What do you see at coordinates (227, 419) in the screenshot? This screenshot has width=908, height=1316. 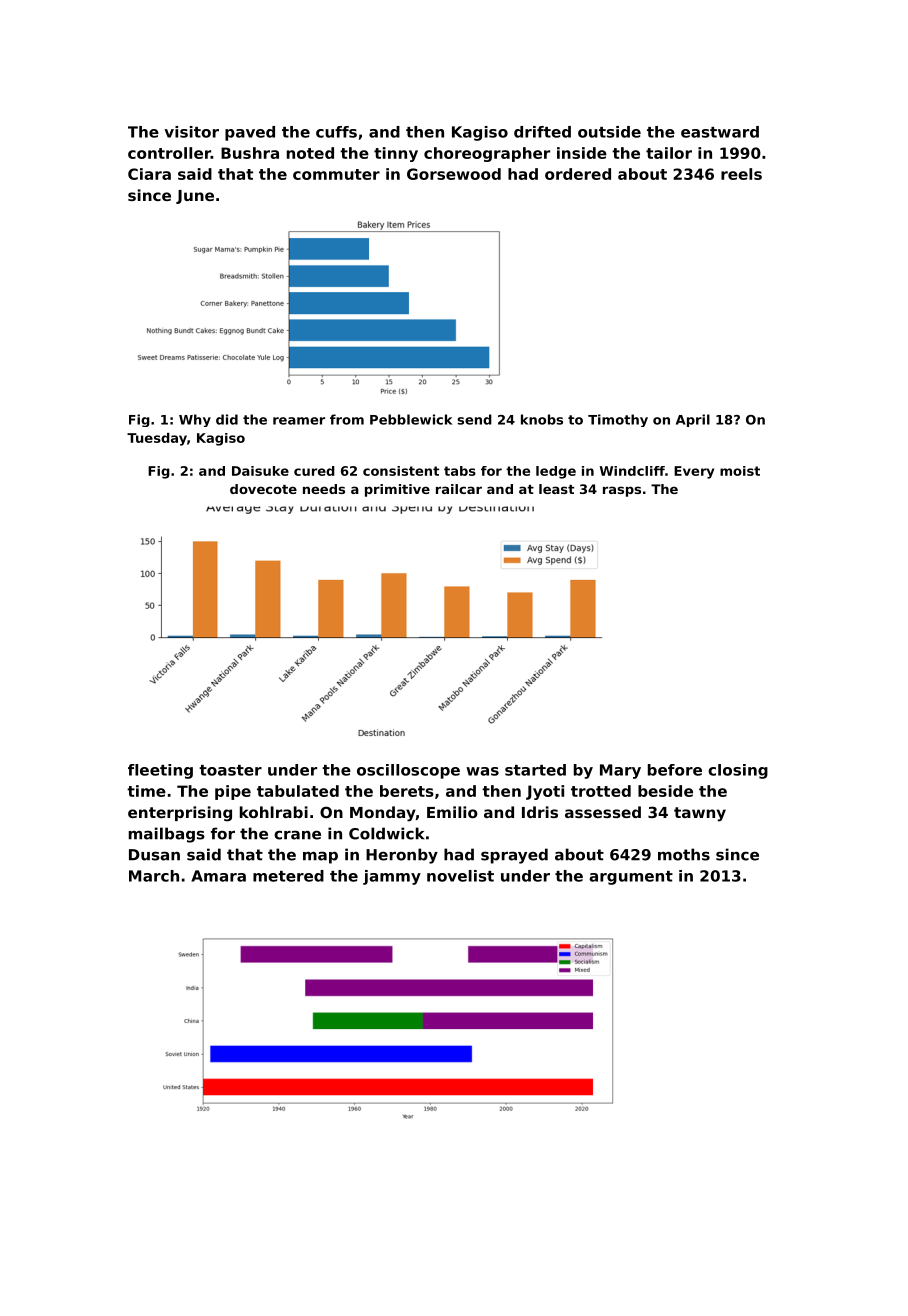 I see `did` at bounding box center [227, 419].
